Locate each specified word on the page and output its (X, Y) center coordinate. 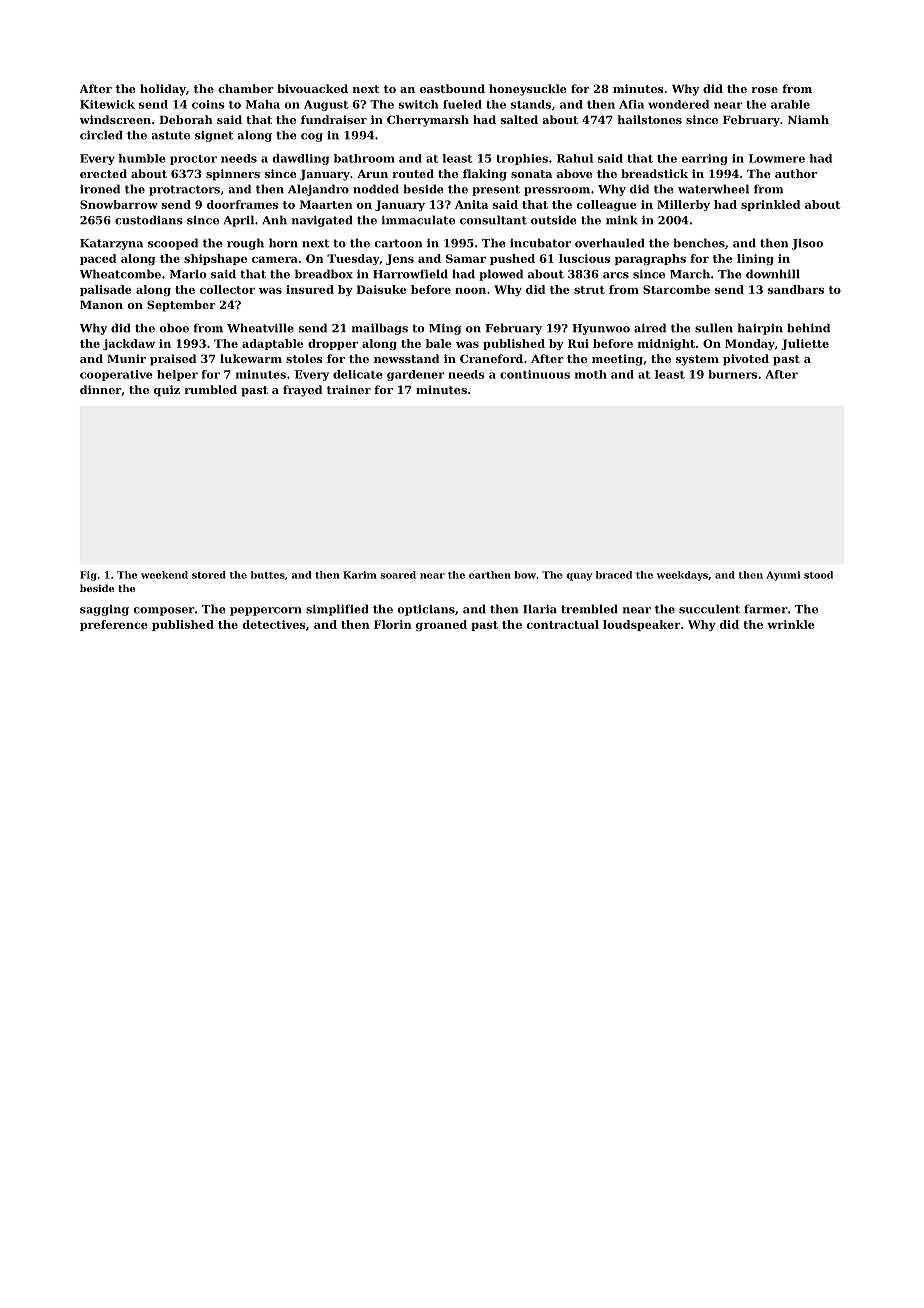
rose (764, 90)
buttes (268, 575)
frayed (302, 391)
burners (732, 374)
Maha (263, 104)
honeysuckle (528, 90)
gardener (416, 375)
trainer (349, 389)
